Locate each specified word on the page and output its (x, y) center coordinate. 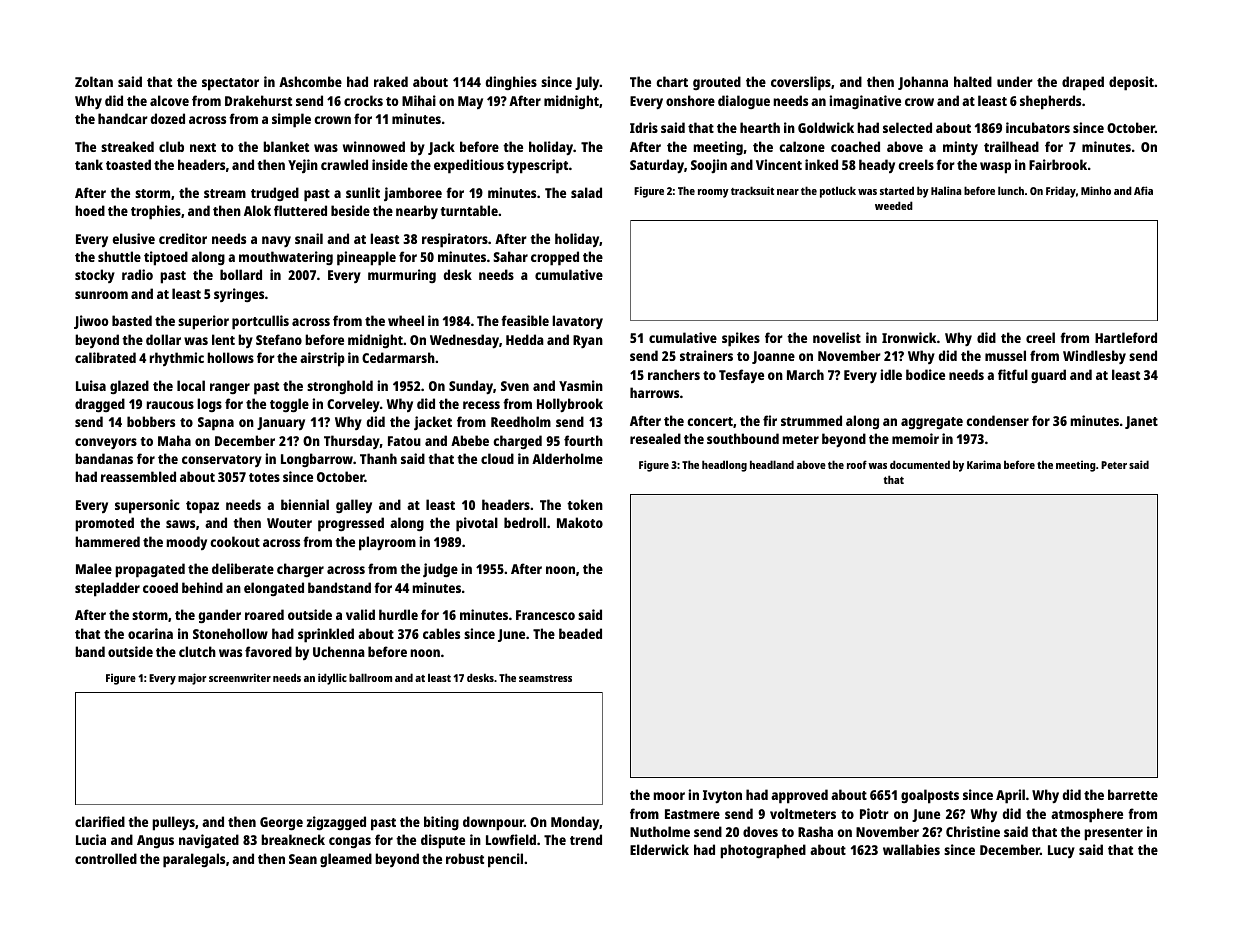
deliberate (243, 568)
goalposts (930, 796)
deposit (1131, 83)
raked (391, 81)
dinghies (511, 83)
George (281, 823)
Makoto (580, 522)
